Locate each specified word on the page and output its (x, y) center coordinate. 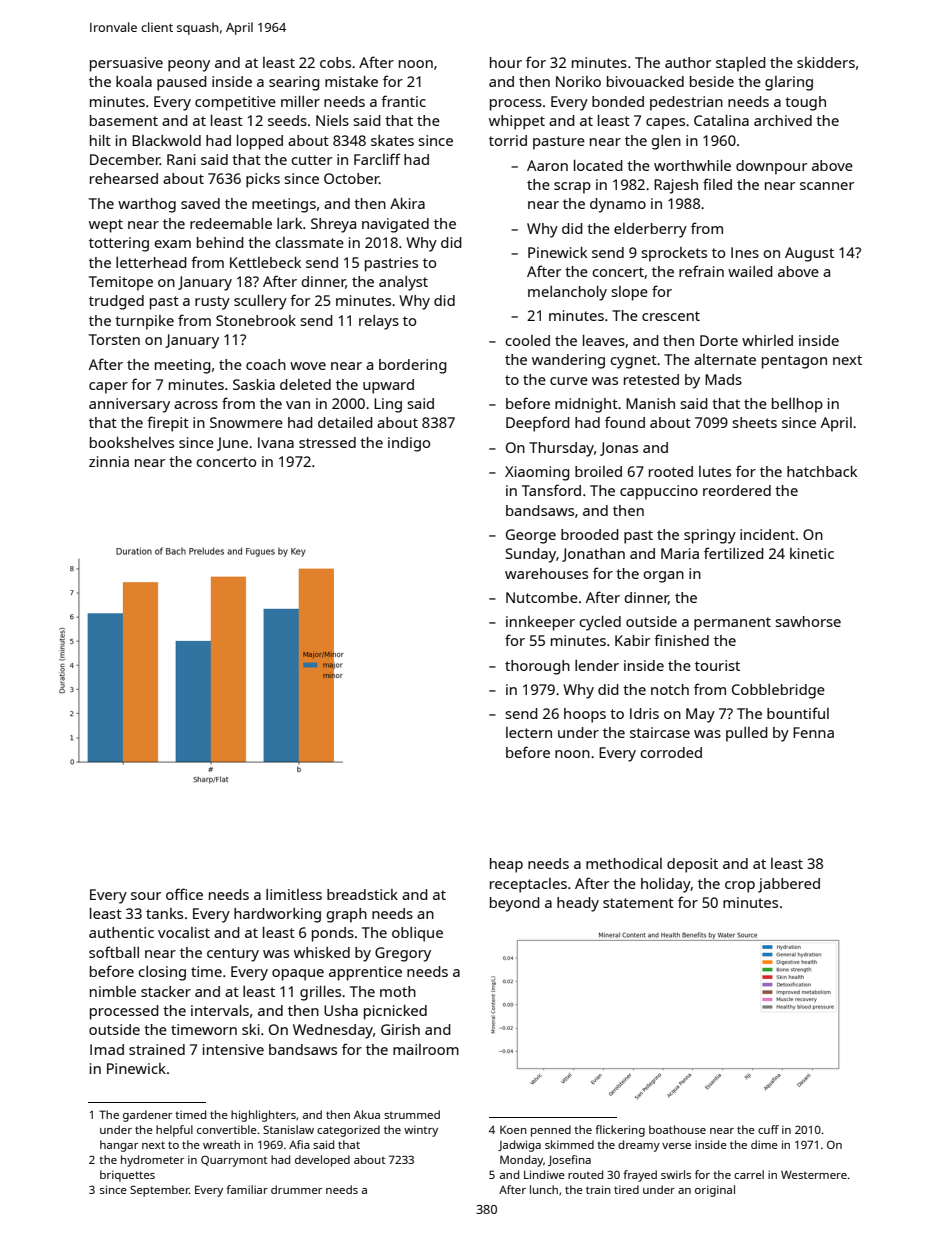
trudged (116, 302)
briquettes (127, 1176)
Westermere (814, 1174)
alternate (725, 359)
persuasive (126, 64)
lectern (529, 732)
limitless (294, 894)
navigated (395, 225)
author (688, 62)
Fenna (813, 732)
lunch (544, 1189)
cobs (335, 62)
